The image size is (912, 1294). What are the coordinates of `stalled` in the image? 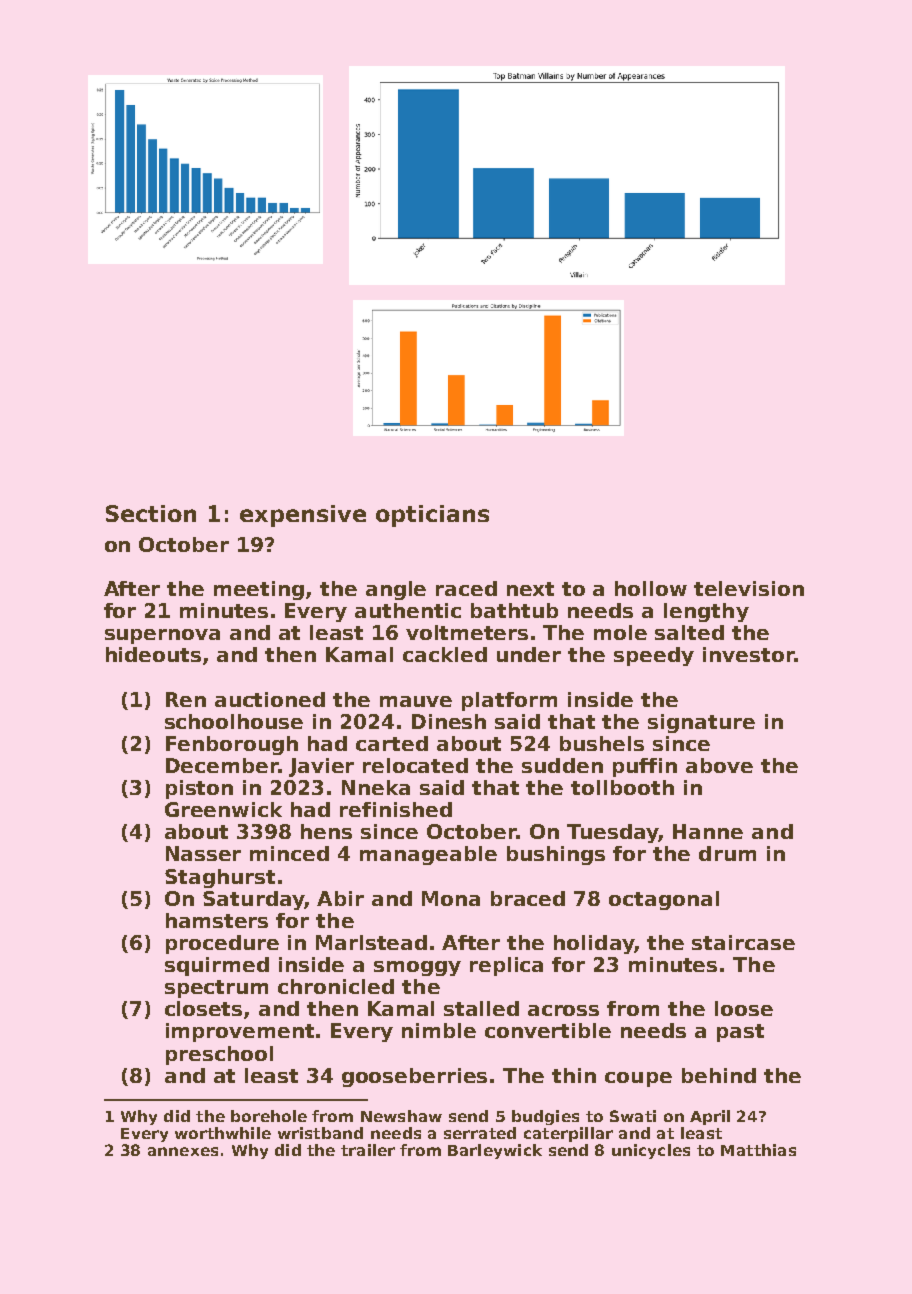 It's located at (481, 1008).
